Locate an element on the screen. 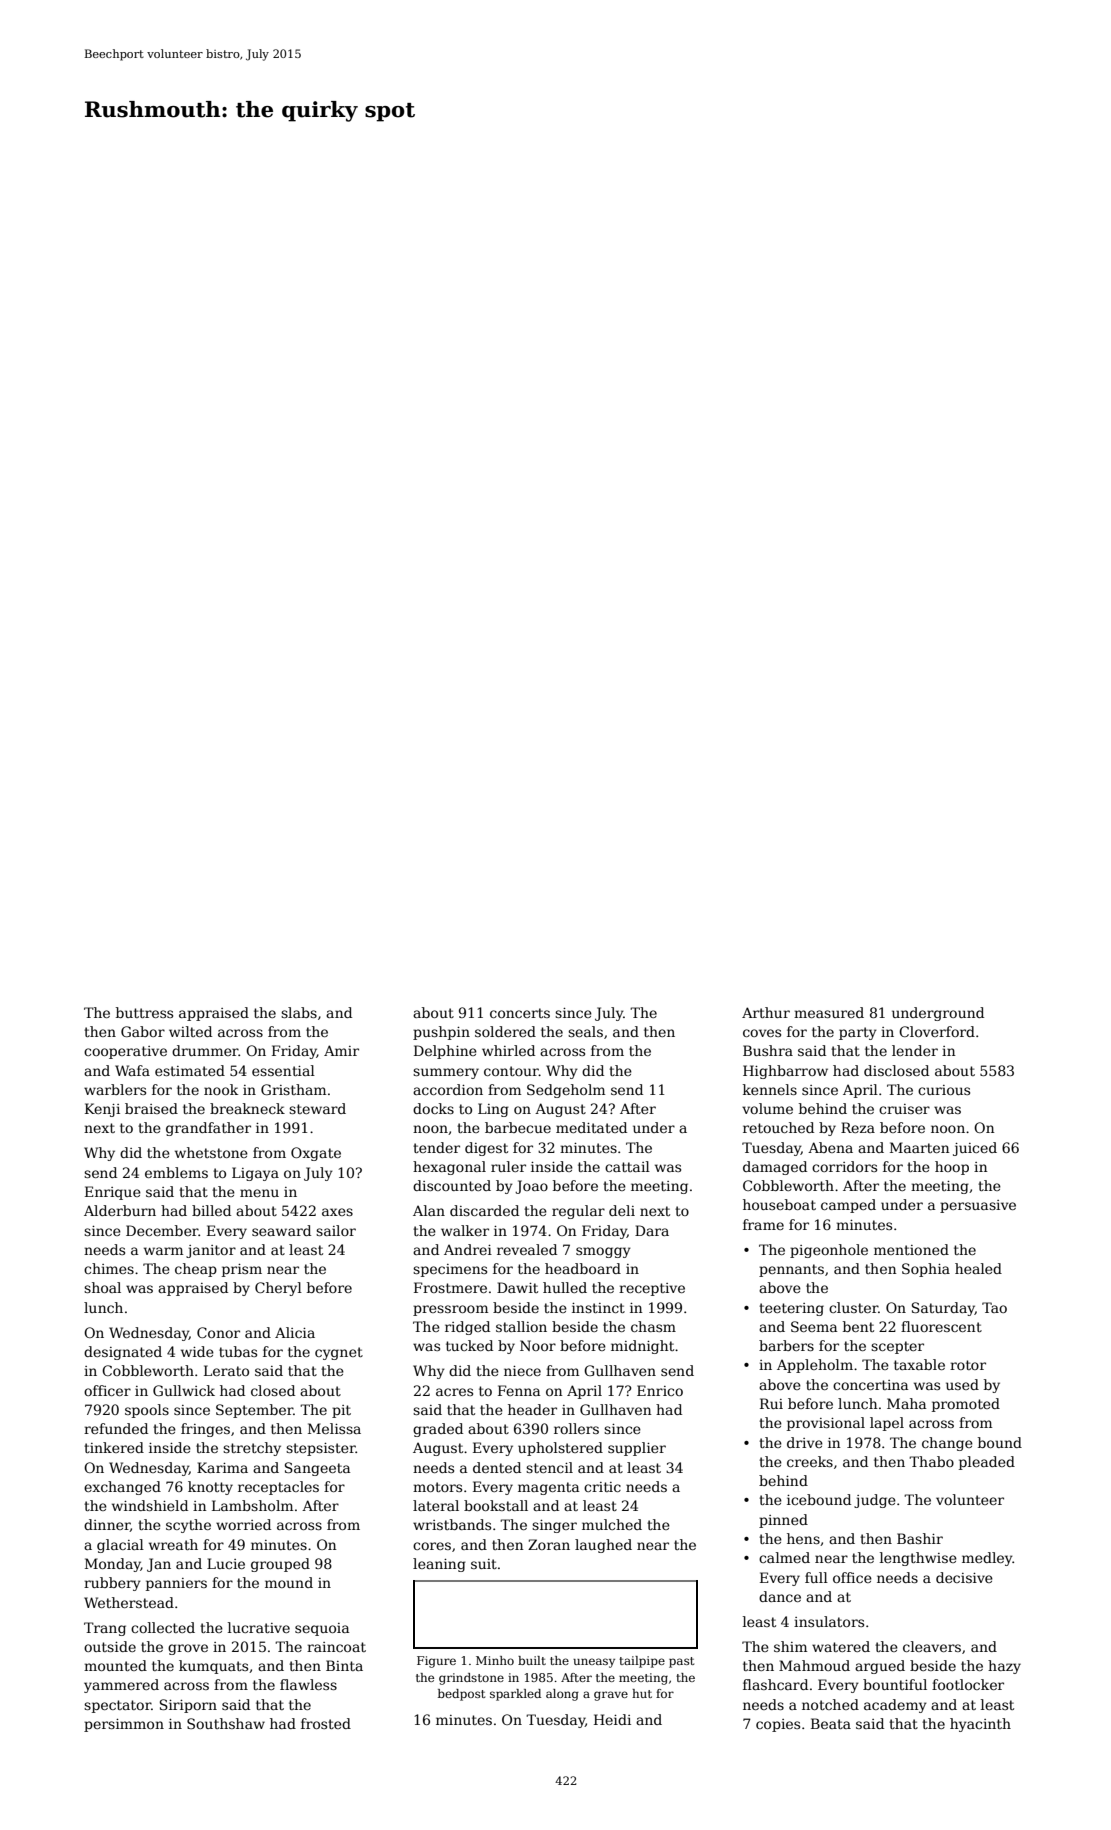  measured is located at coordinates (829, 1012).
